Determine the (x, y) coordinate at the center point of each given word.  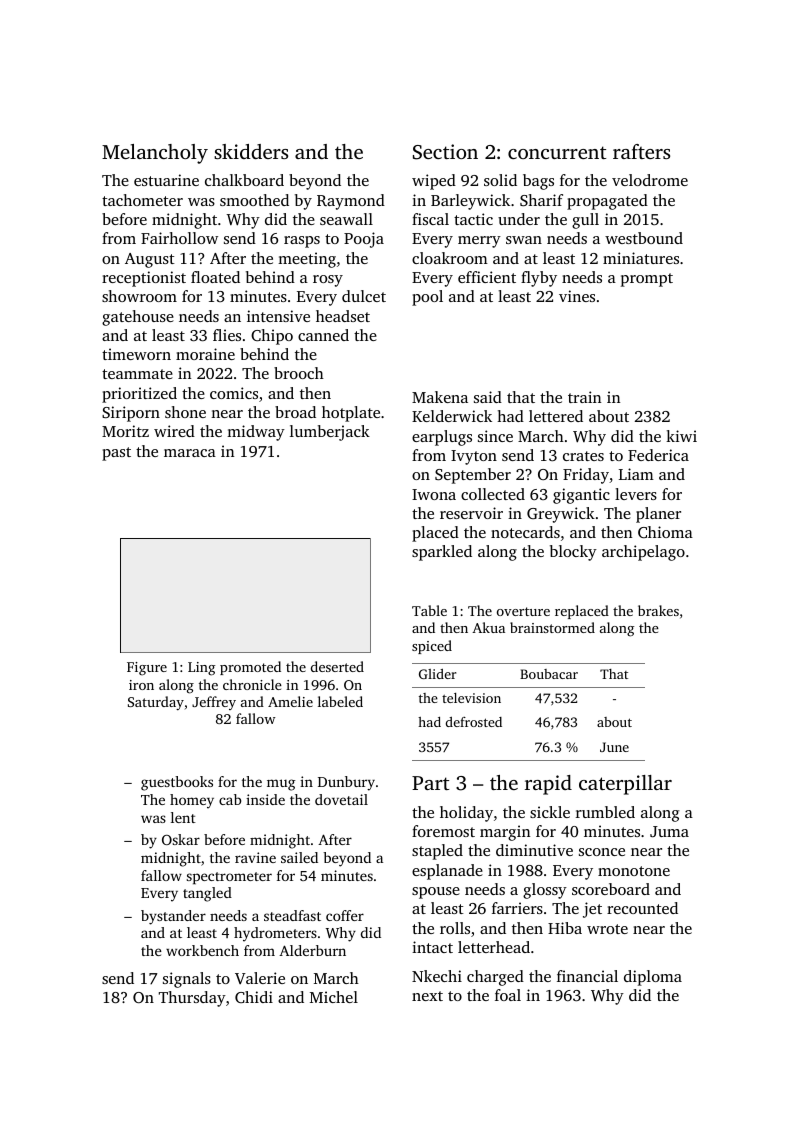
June (614, 747)
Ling (201, 669)
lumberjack (330, 433)
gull (585, 221)
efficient (487, 277)
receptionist (144, 279)
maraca (190, 453)
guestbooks (177, 783)
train (584, 397)
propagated (607, 202)
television (471, 698)
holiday (466, 814)
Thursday (192, 999)
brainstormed (552, 627)
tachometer (142, 200)
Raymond (351, 202)
